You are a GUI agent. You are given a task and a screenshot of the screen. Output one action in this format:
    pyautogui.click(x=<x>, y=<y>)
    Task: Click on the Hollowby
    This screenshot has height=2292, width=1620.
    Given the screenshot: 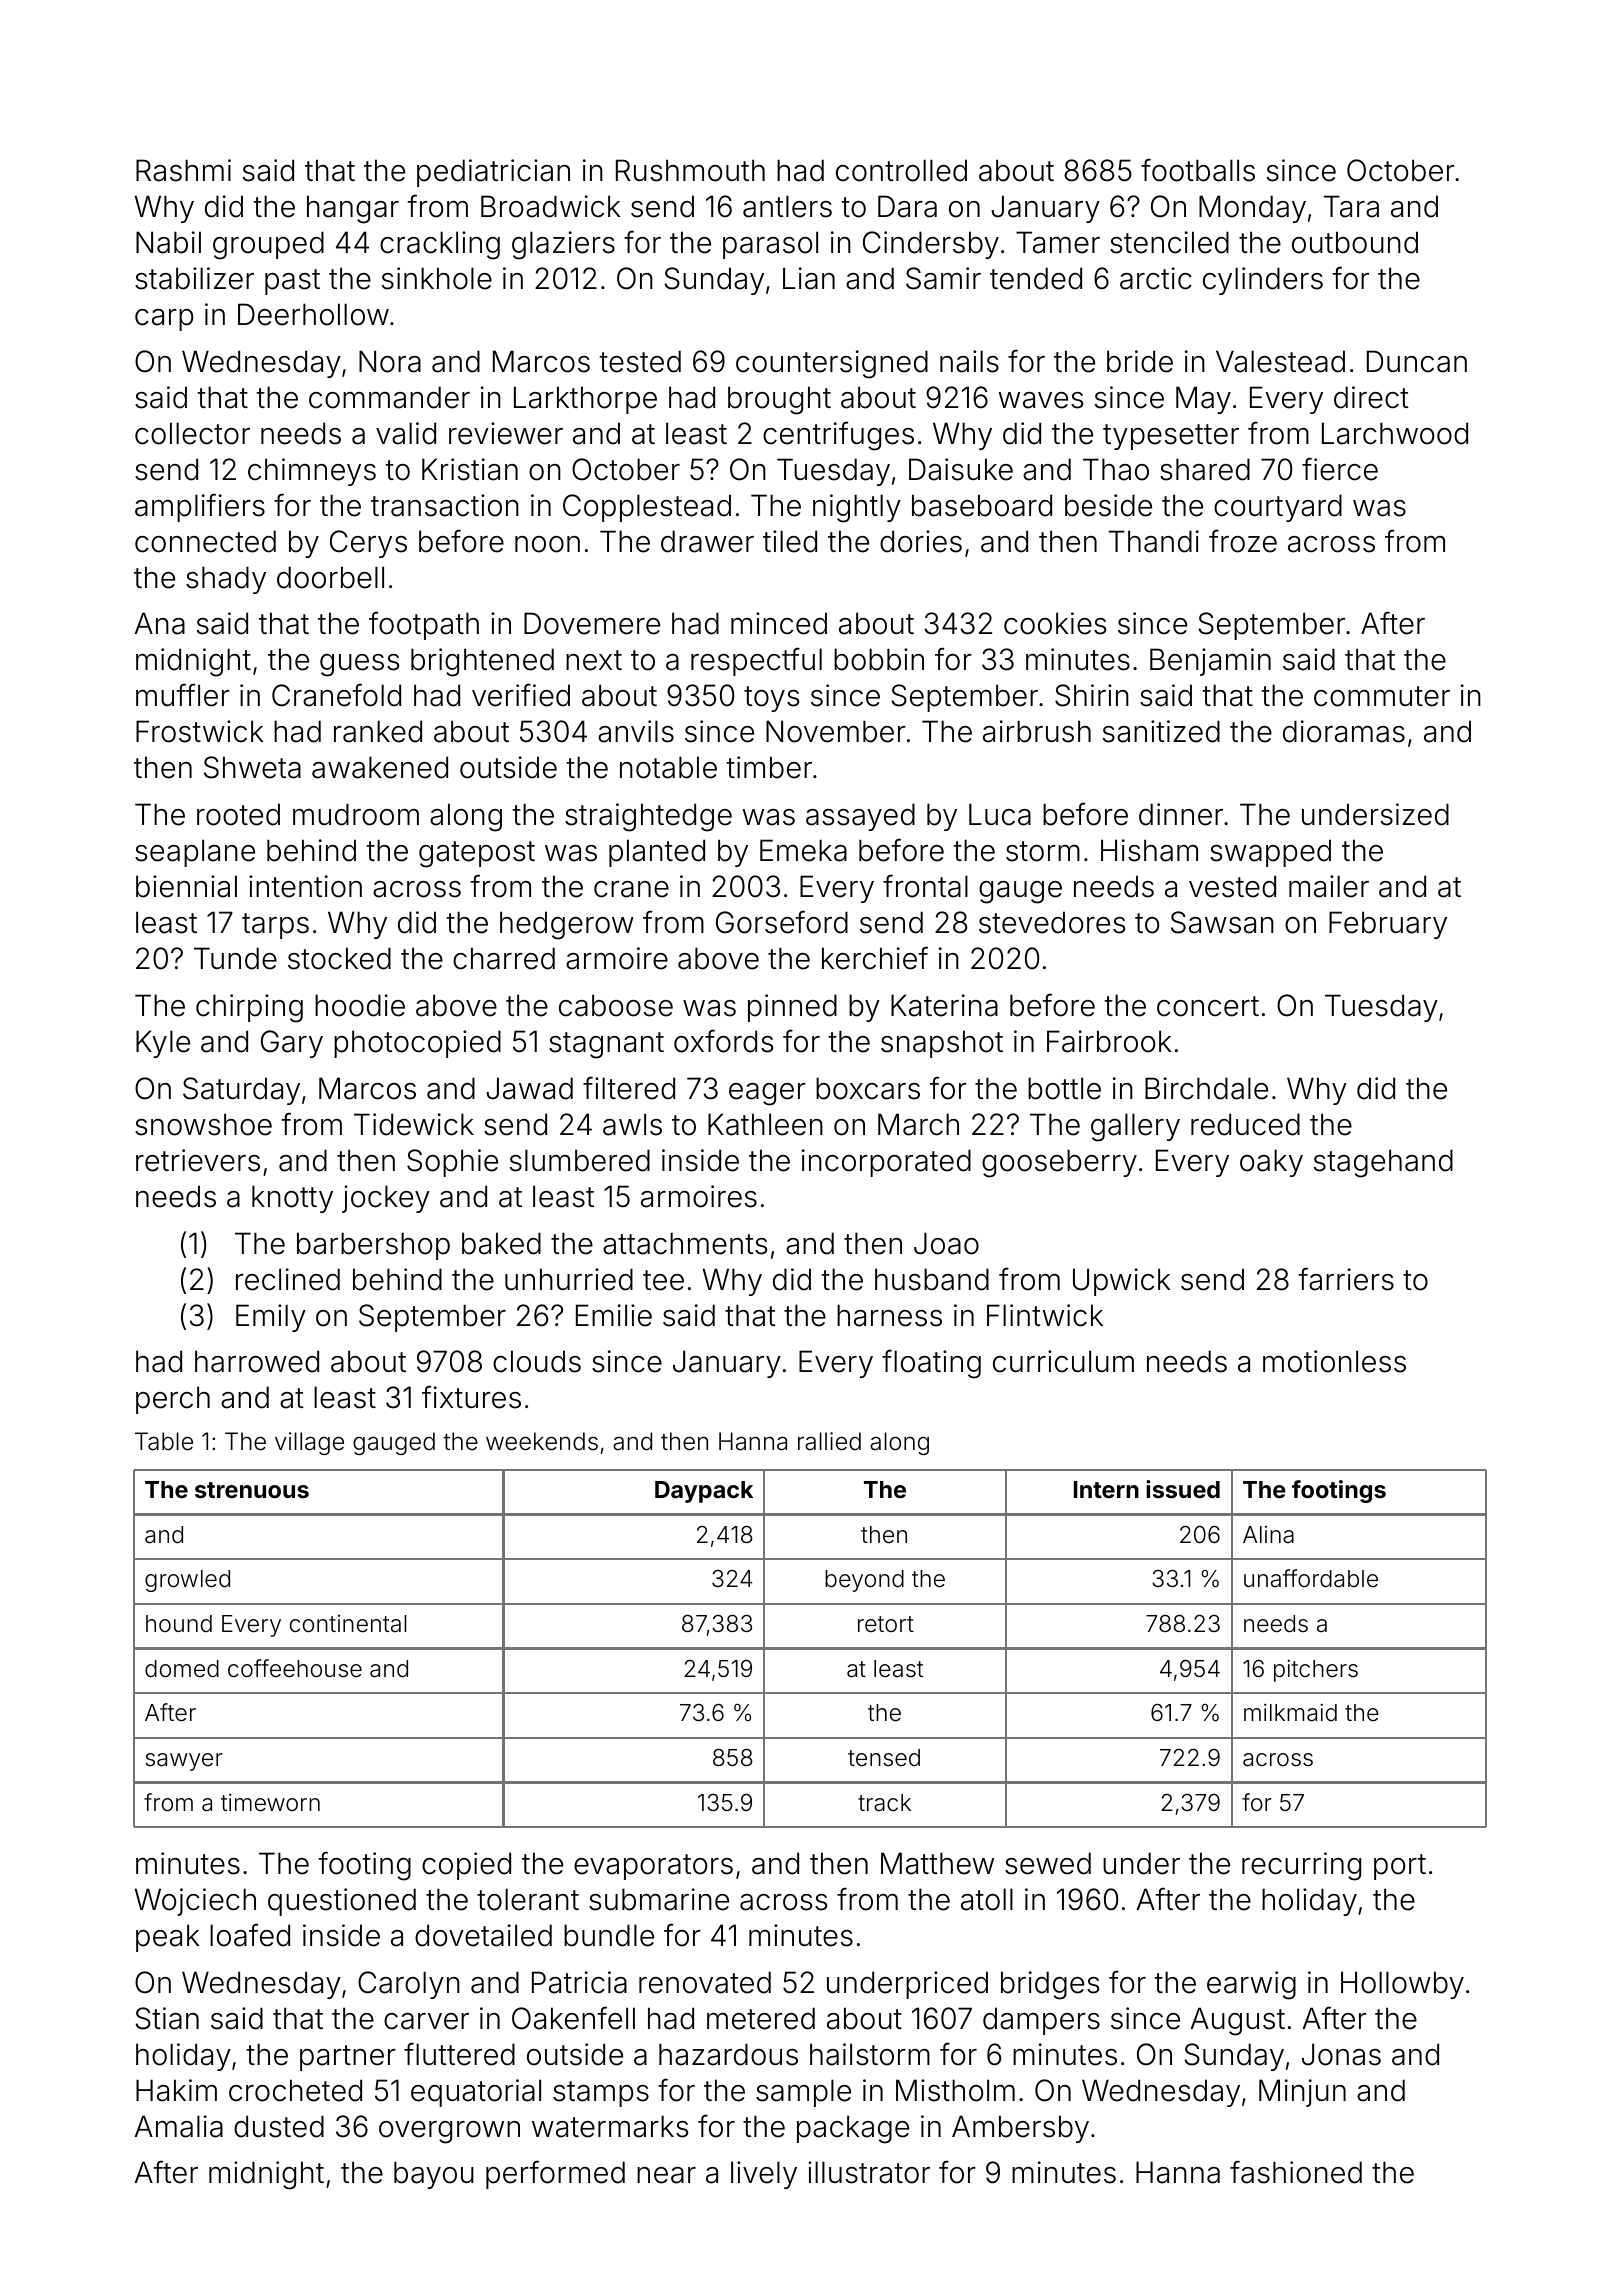 What is the action you would take?
    pyautogui.click(x=1402, y=1985)
